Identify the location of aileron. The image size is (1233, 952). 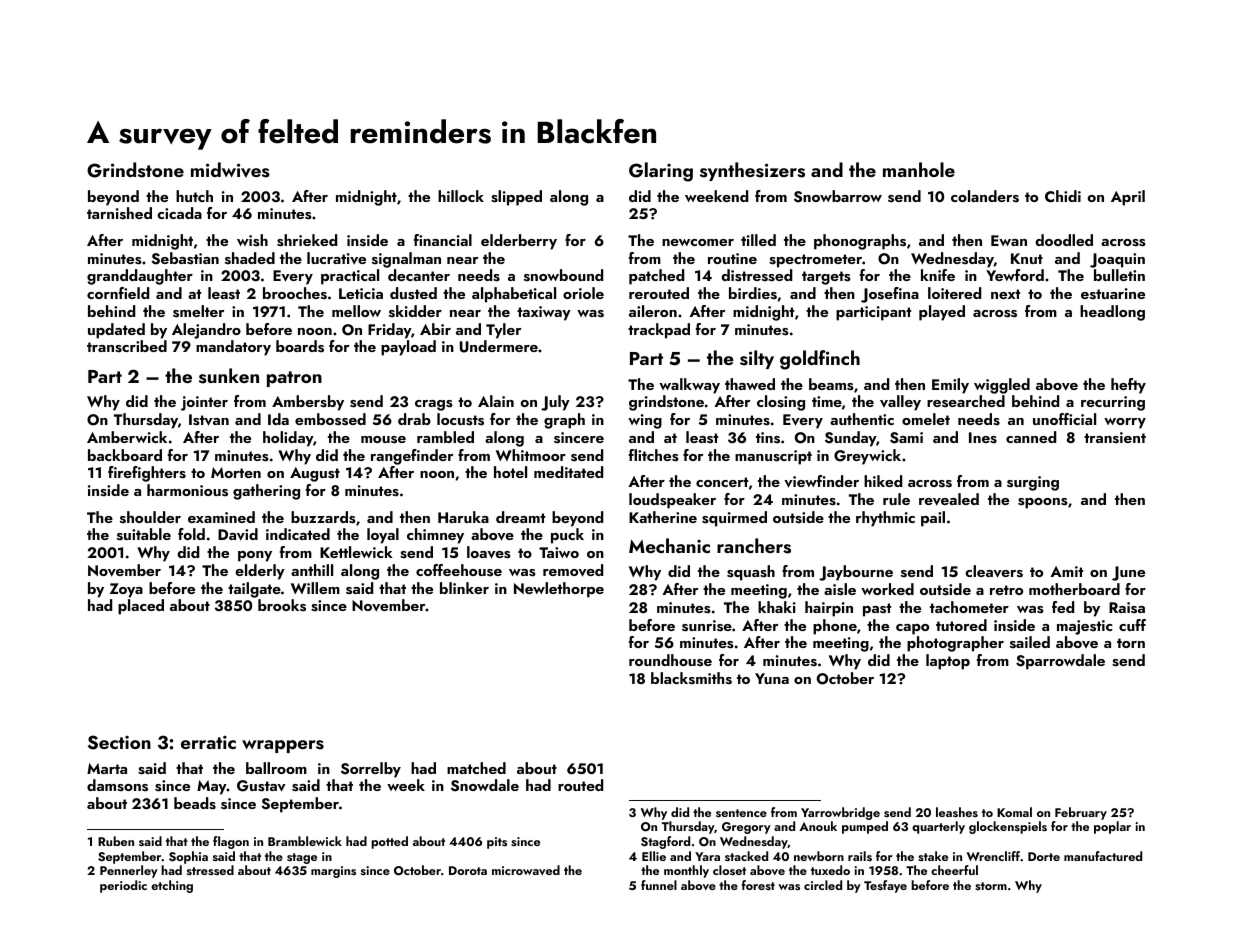
(653, 311).
